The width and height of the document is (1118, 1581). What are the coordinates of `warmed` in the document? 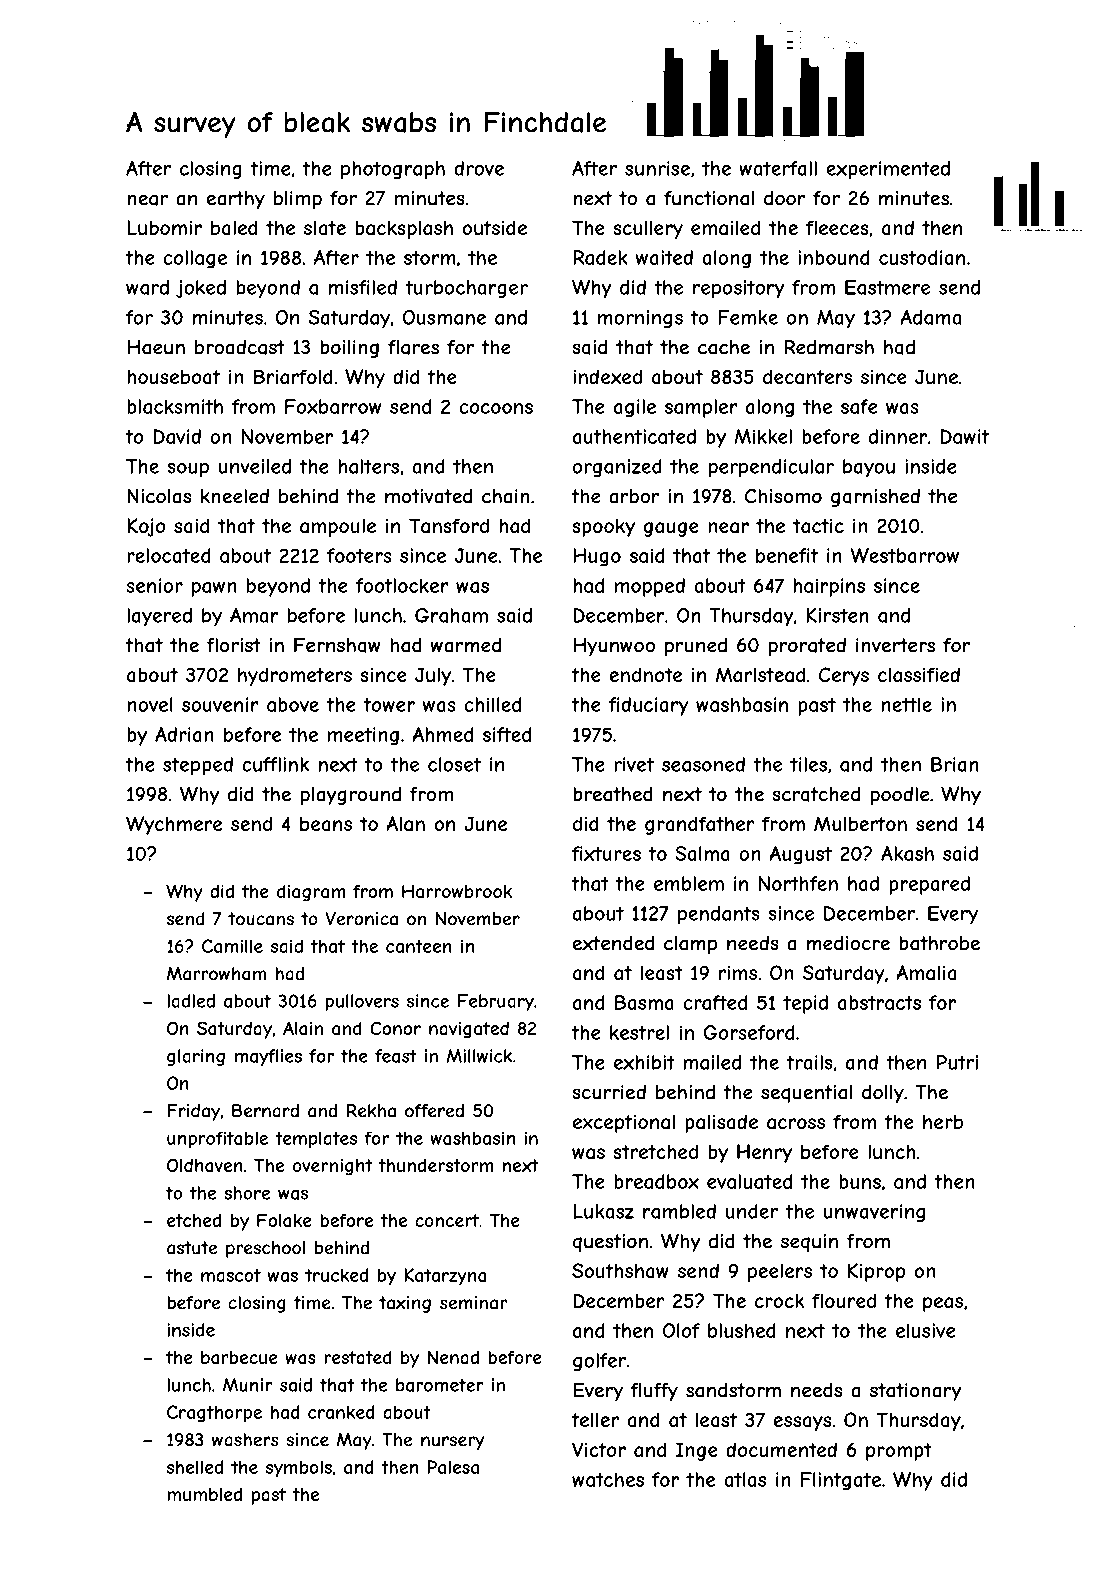 It's located at (465, 645).
